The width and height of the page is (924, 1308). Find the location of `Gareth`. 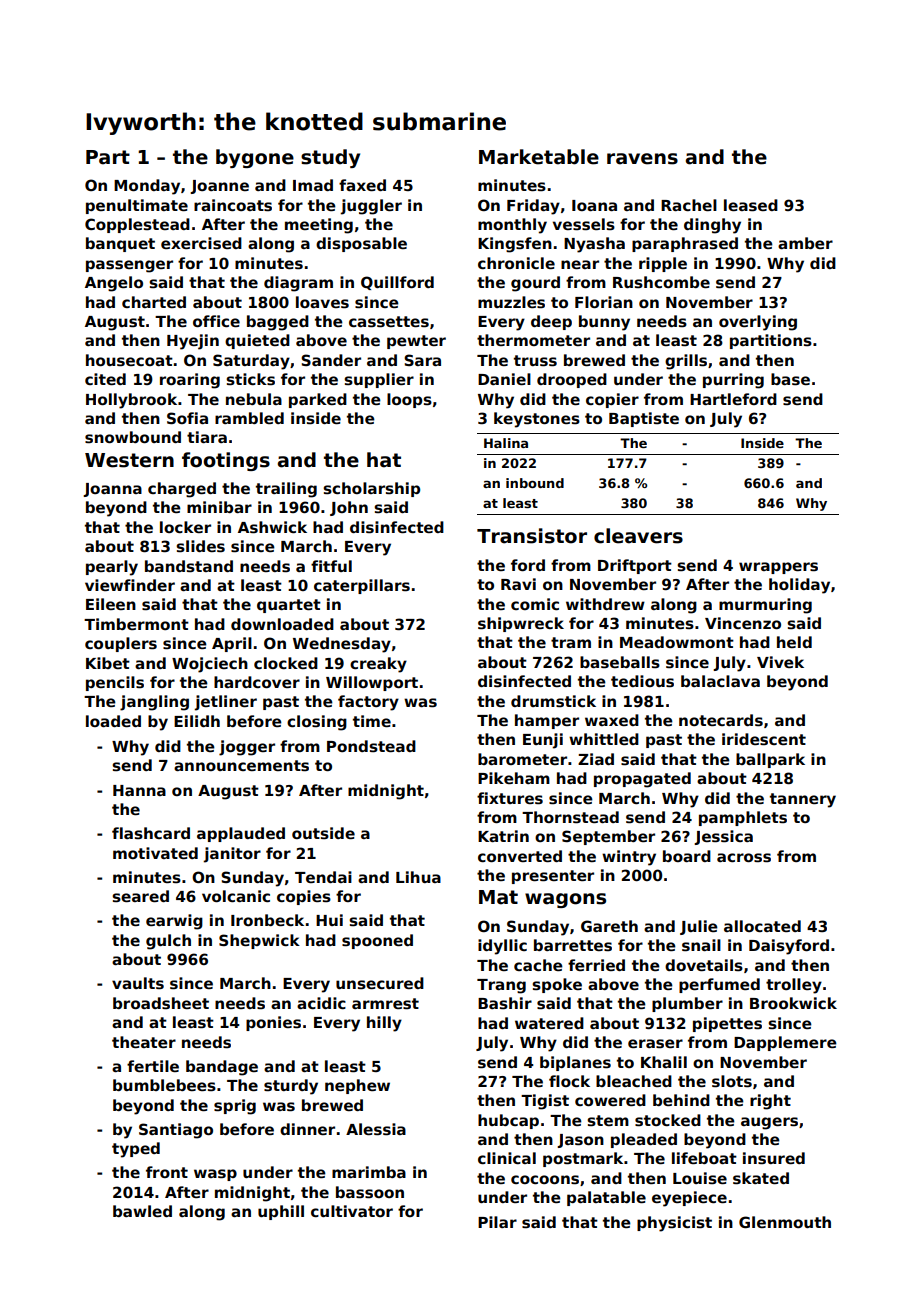

Gareth is located at coordinates (609, 926).
